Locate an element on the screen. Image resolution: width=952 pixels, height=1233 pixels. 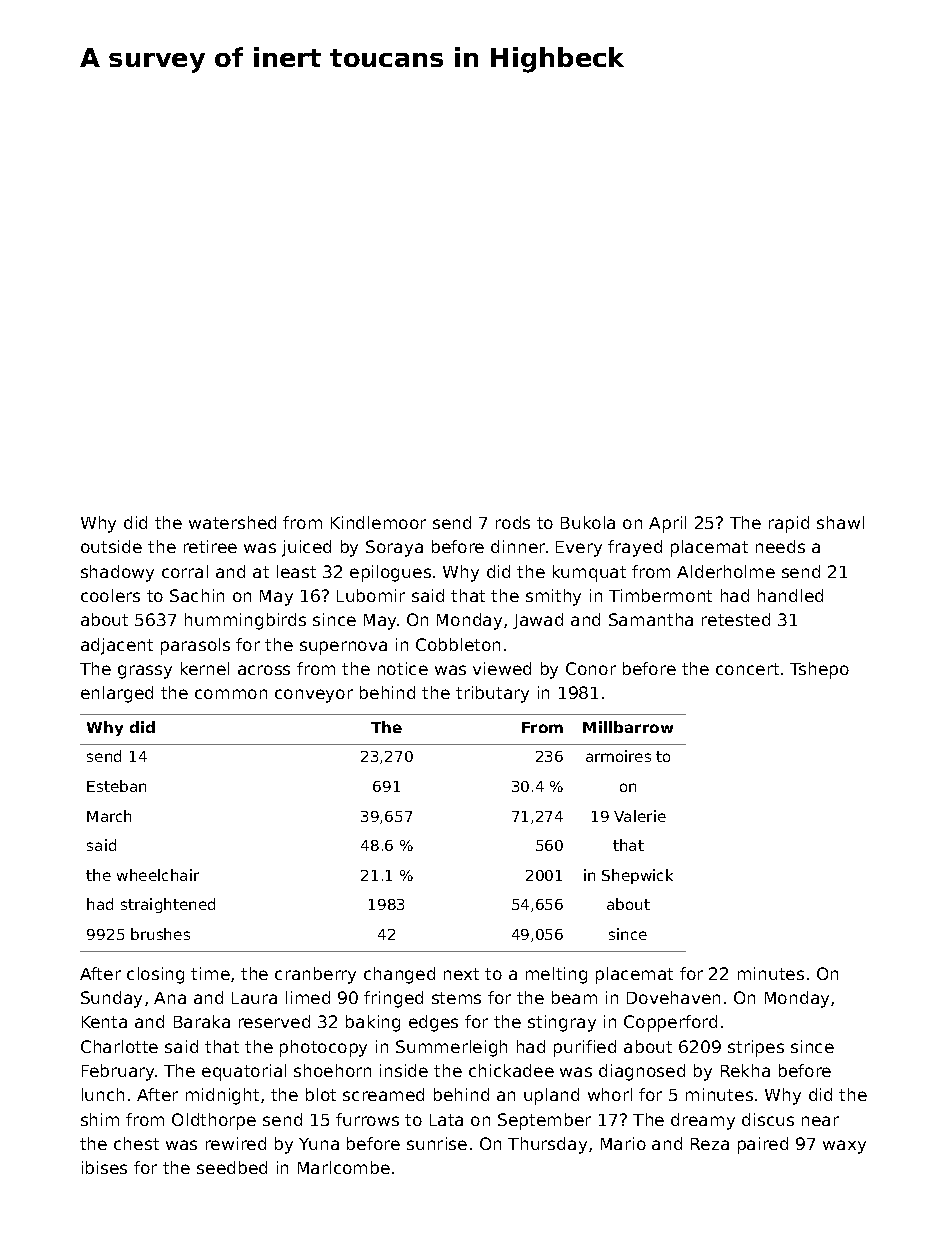
handled is located at coordinates (790, 595).
